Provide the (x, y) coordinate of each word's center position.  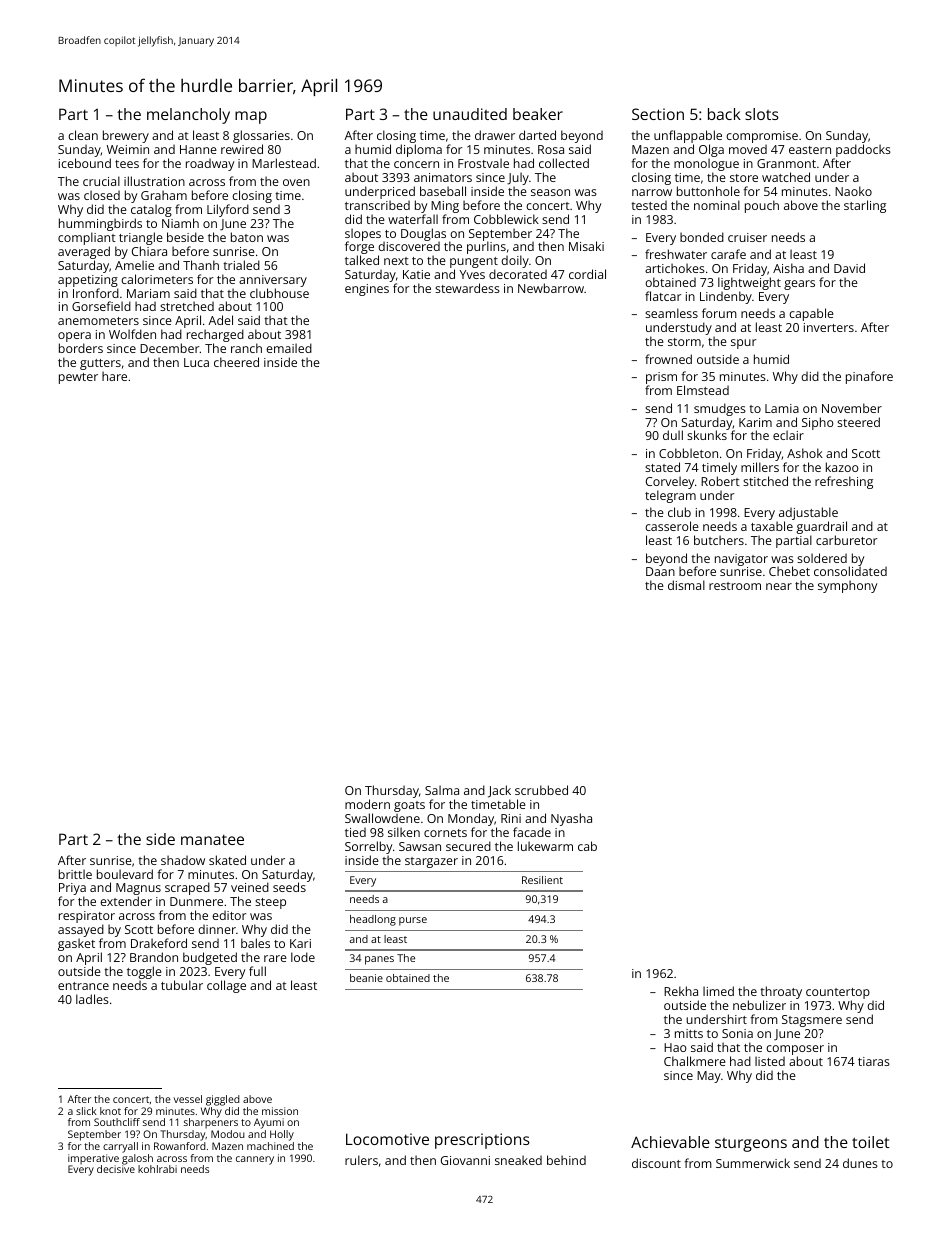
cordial (587, 274)
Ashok (805, 453)
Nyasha (571, 819)
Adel (220, 320)
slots (762, 114)
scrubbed (541, 790)
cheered (236, 362)
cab (587, 846)
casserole (672, 526)
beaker (538, 114)
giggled (223, 1100)
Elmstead (703, 390)
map (251, 117)
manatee (212, 840)
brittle (75, 874)
